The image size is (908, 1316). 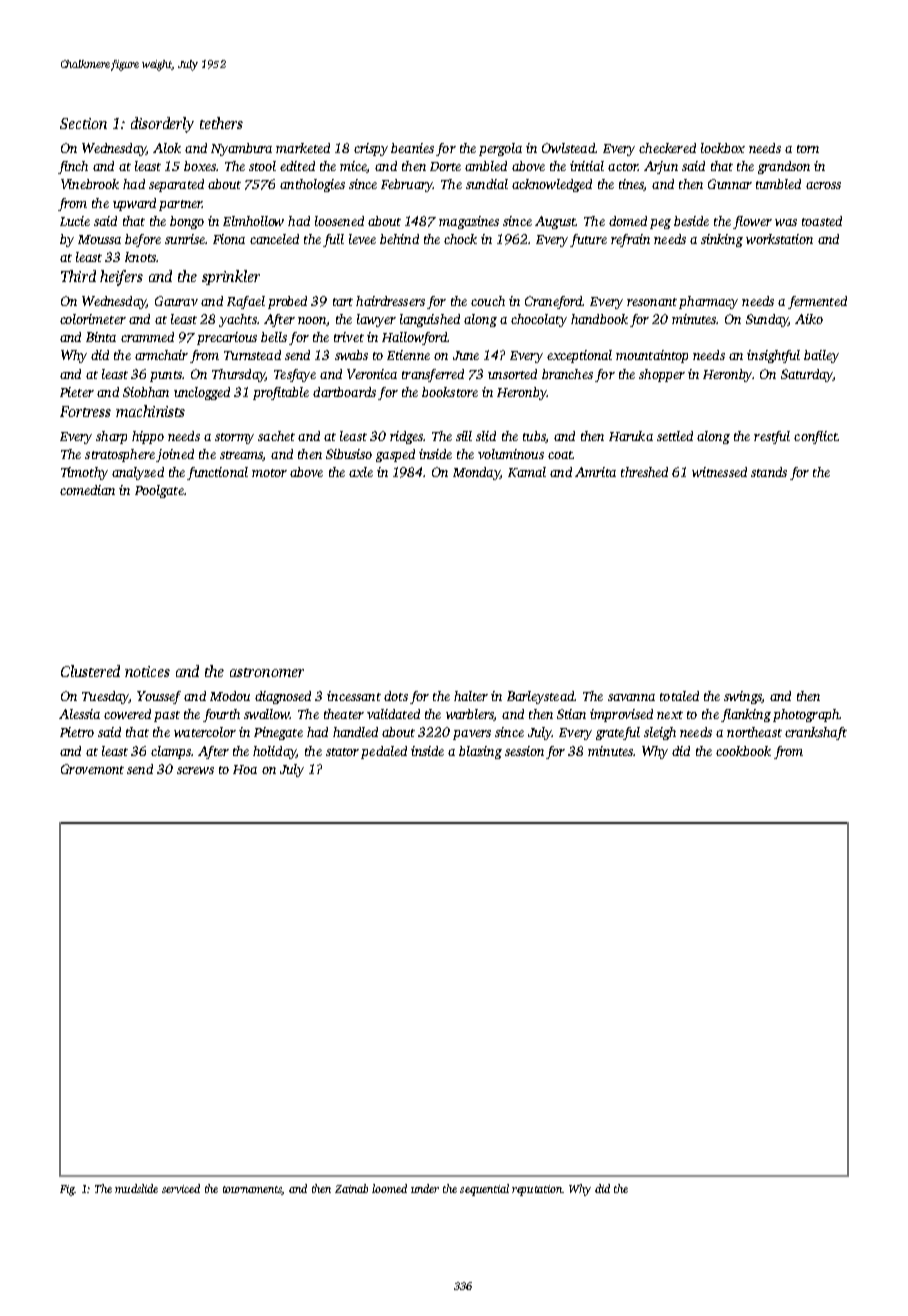 What do you see at coordinates (79, 714) in the screenshot?
I see `Alessia` at bounding box center [79, 714].
